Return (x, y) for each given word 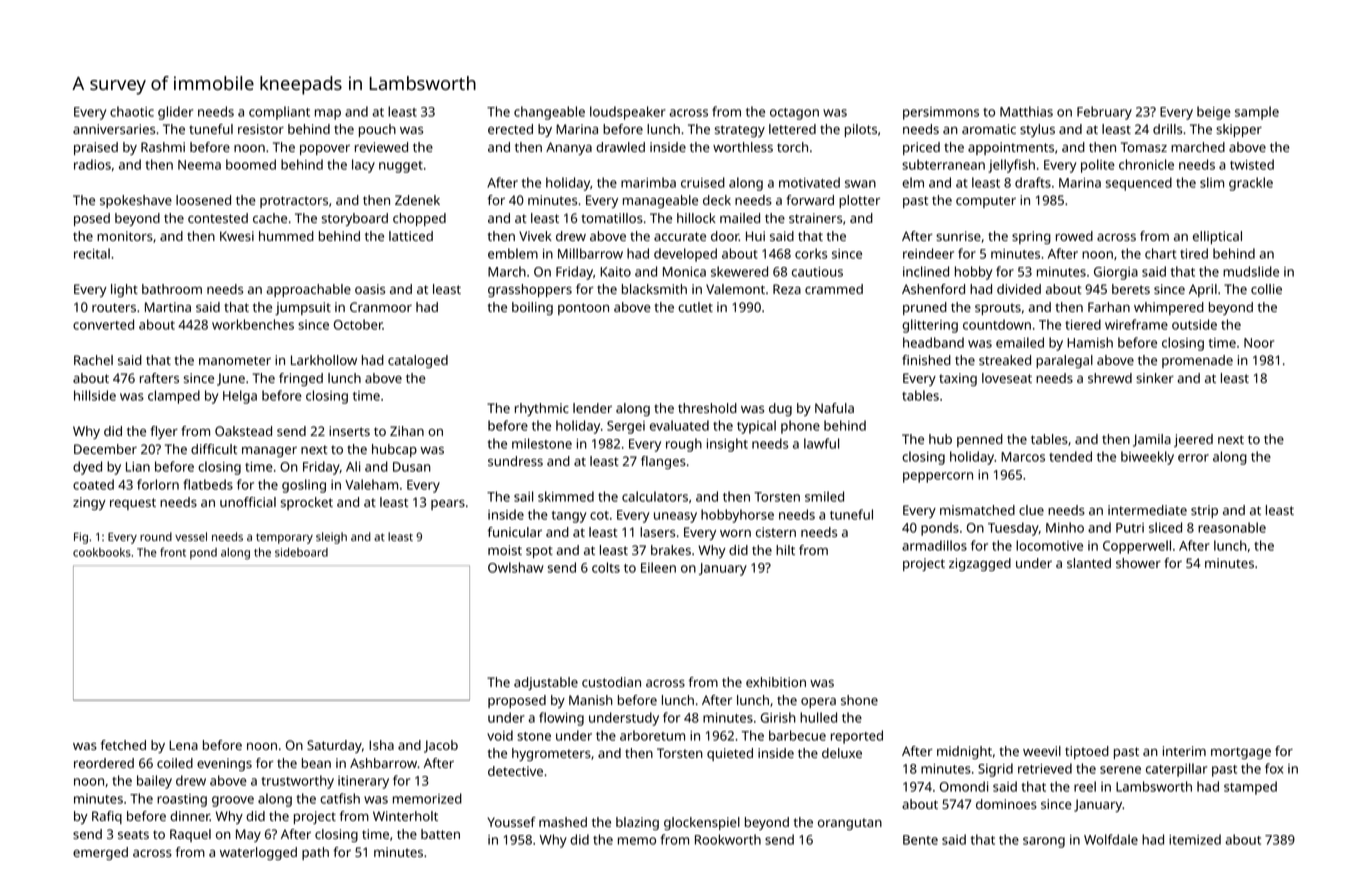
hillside (95, 395)
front (173, 552)
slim (1212, 182)
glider (175, 113)
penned (980, 440)
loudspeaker (628, 113)
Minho (1065, 527)
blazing (637, 823)
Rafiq (107, 817)
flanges (663, 462)
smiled (824, 496)
